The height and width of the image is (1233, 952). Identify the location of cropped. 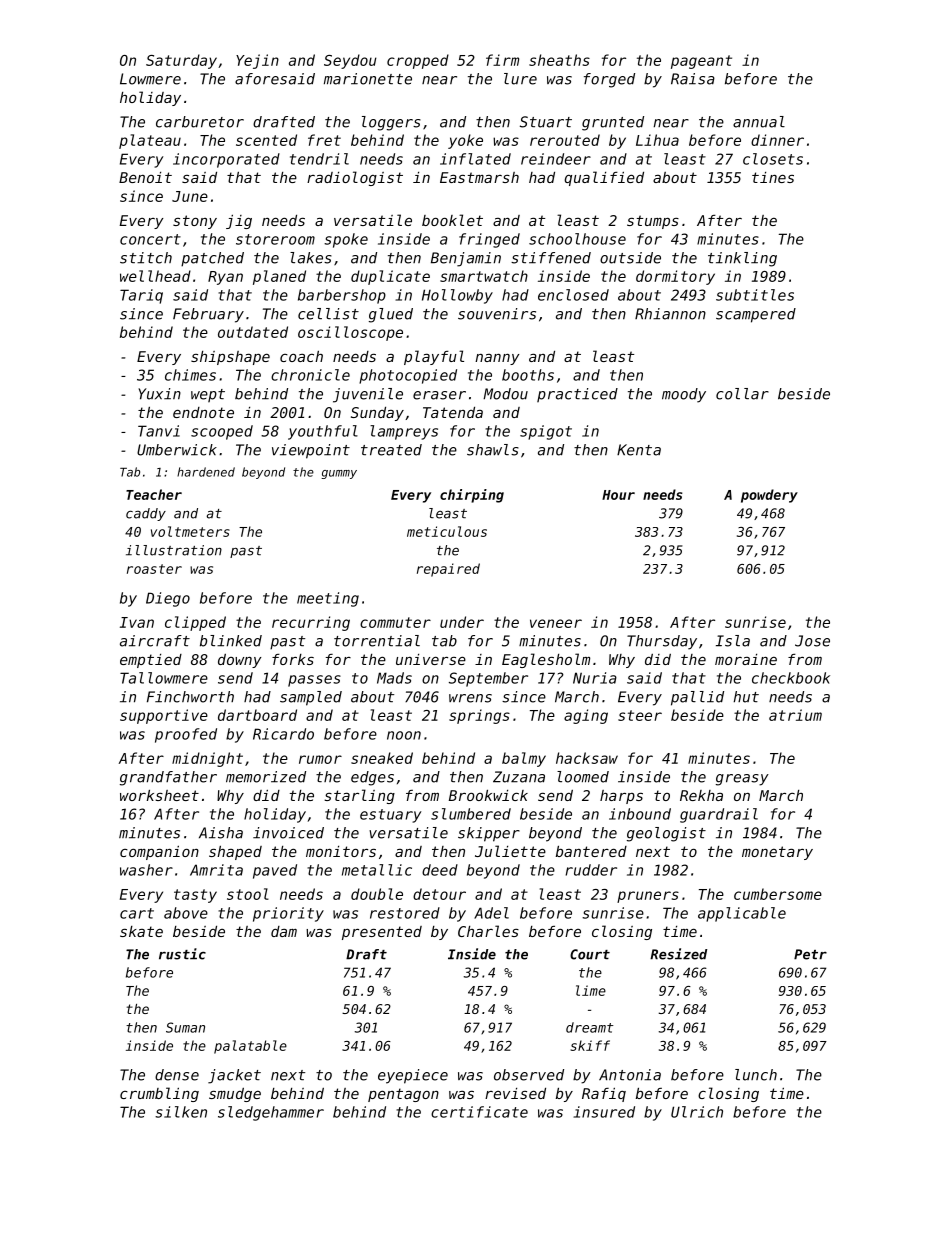
(418, 61).
